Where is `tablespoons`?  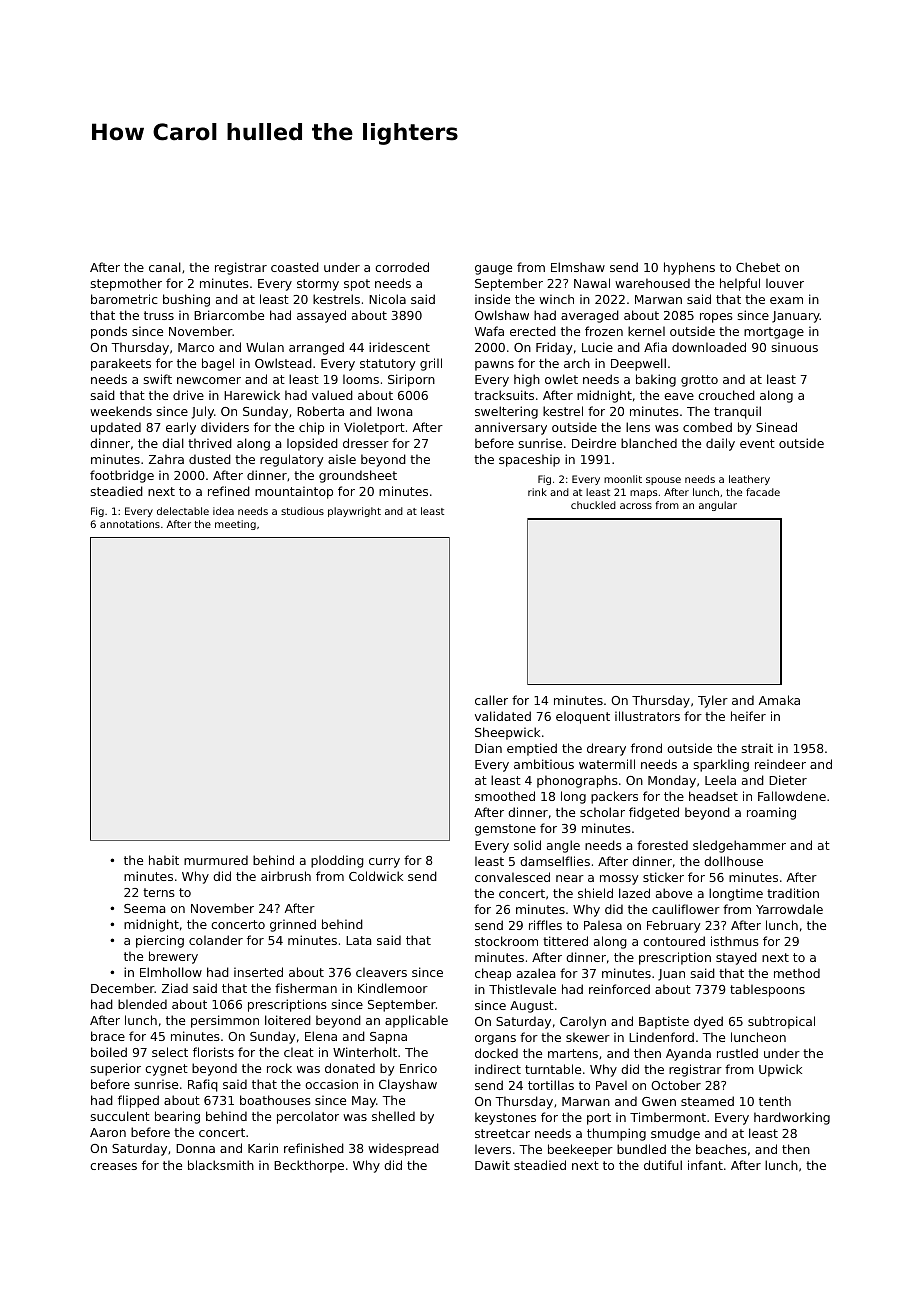
tablespoons is located at coordinates (767, 990).
